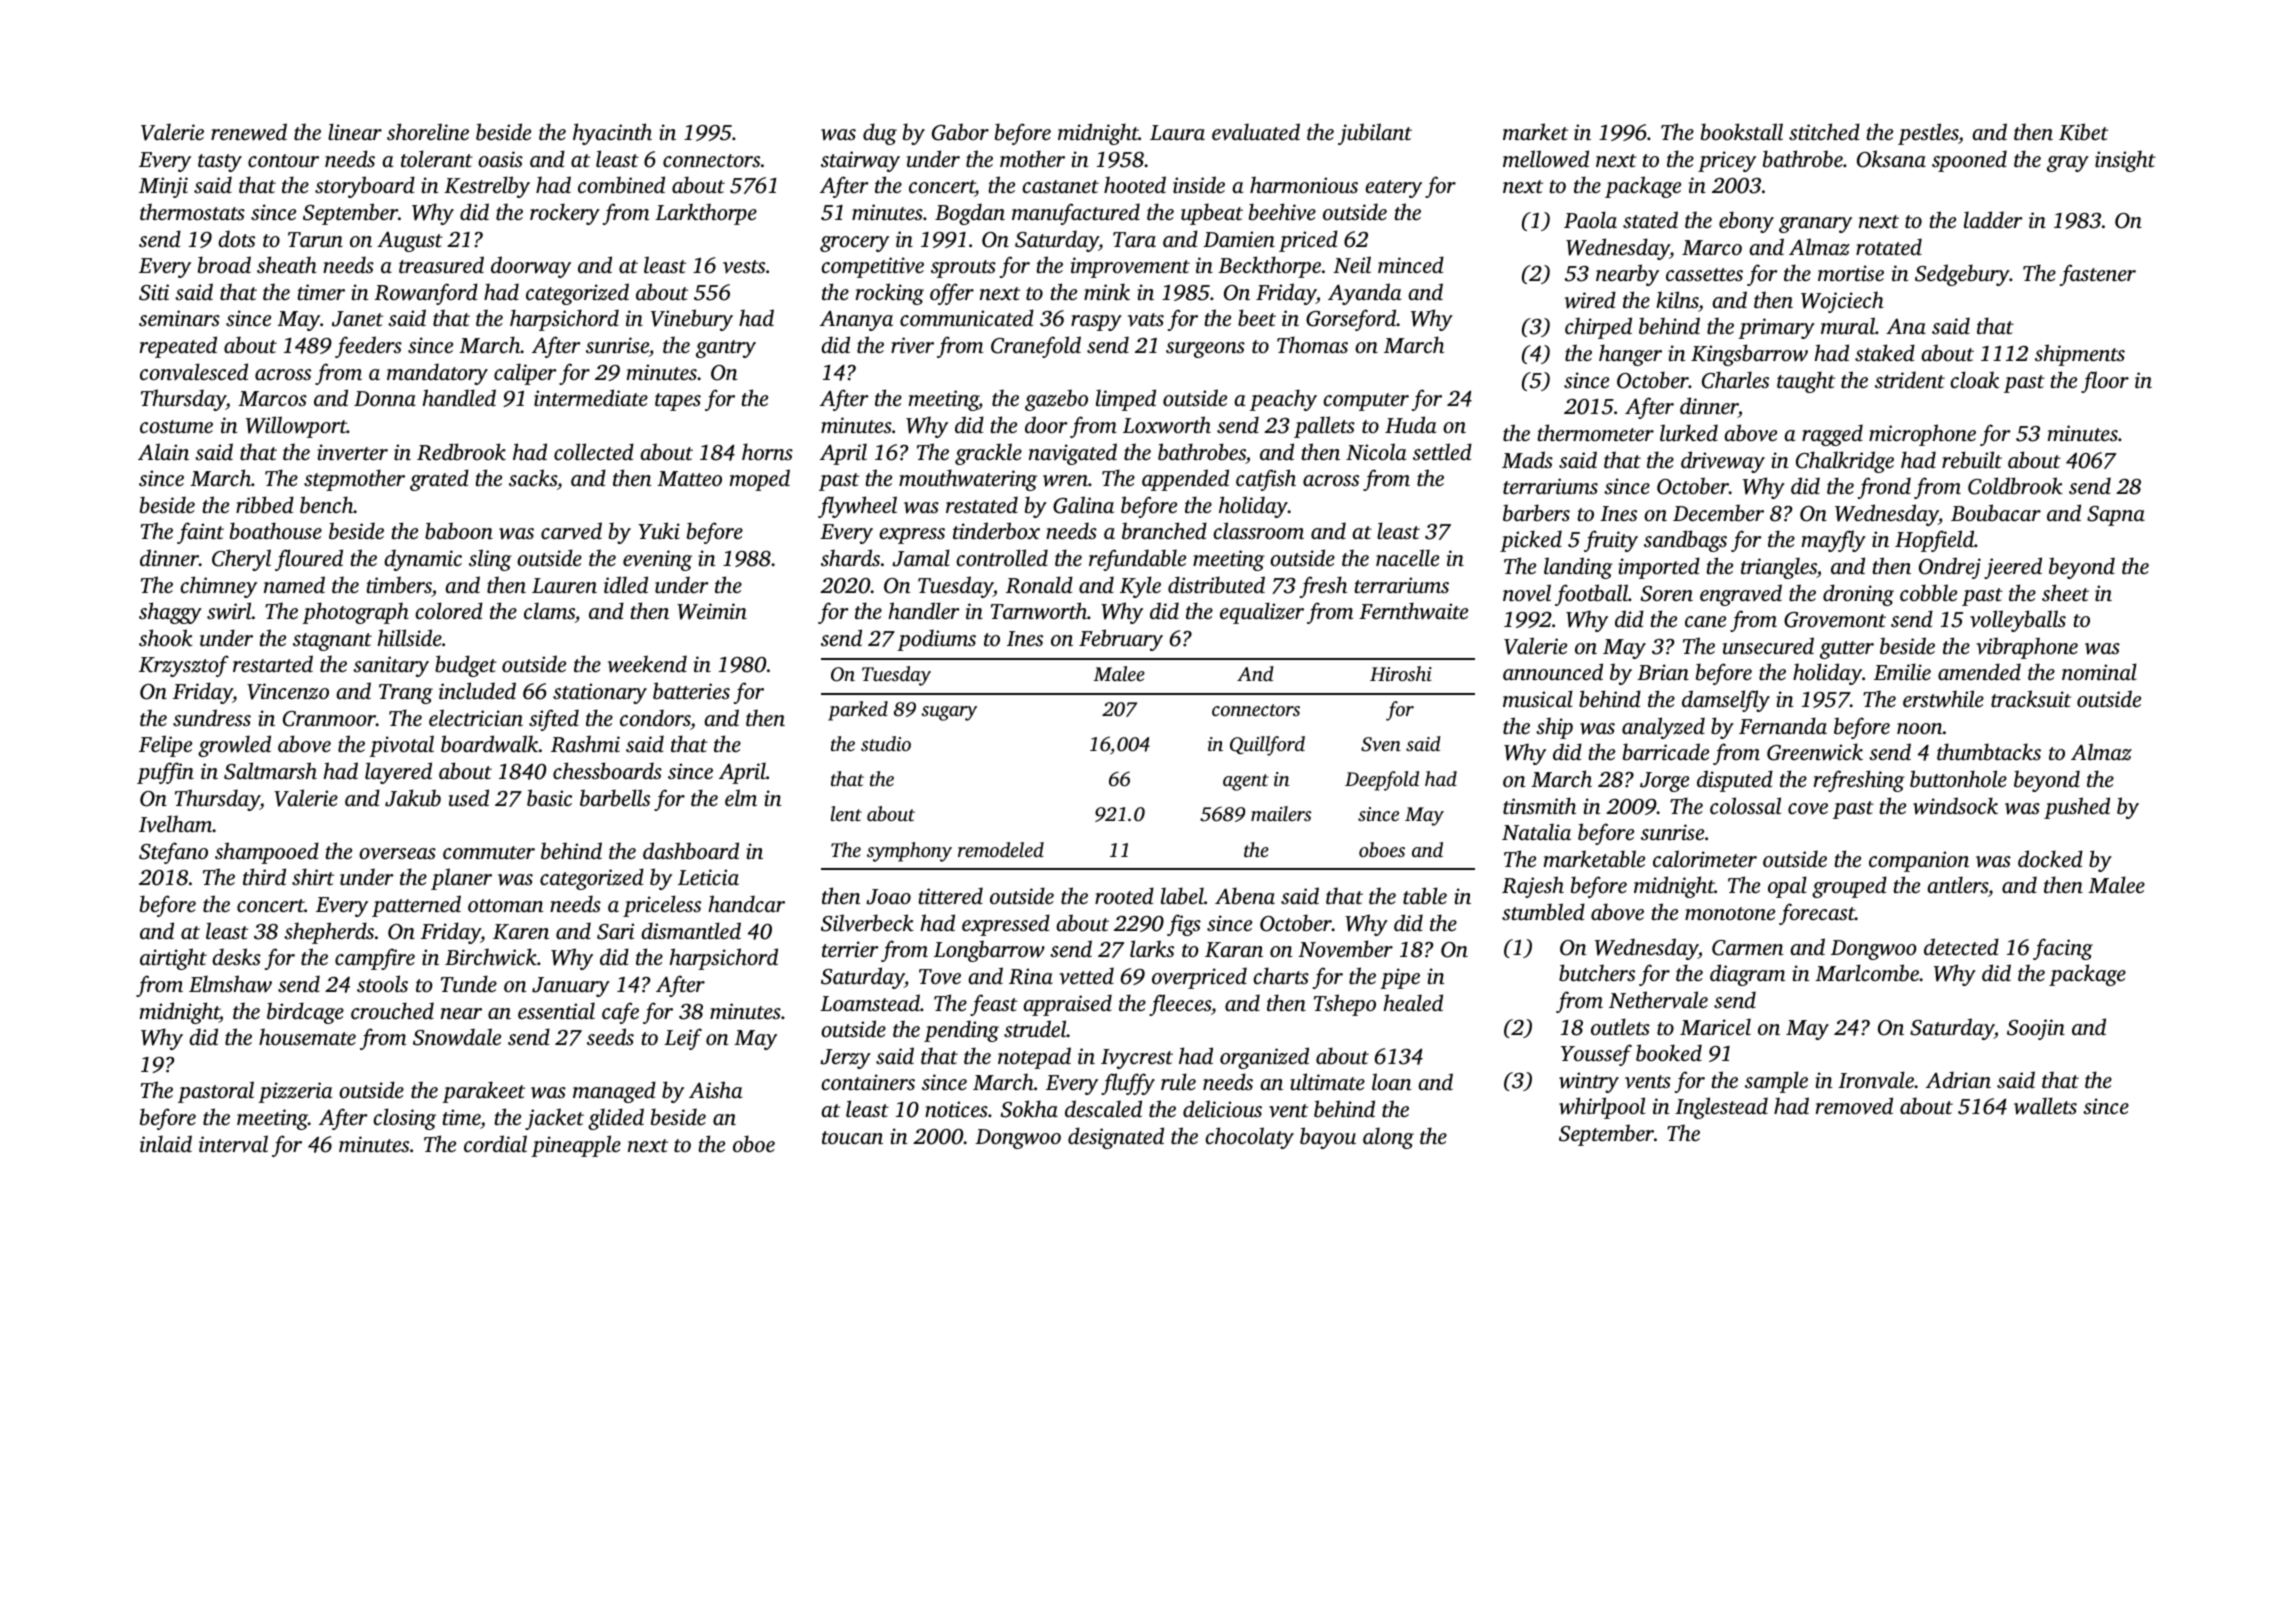 This screenshot has height=1624, width=2296. What do you see at coordinates (1388, 1138) in the screenshot?
I see `along` at bounding box center [1388, 1138].
